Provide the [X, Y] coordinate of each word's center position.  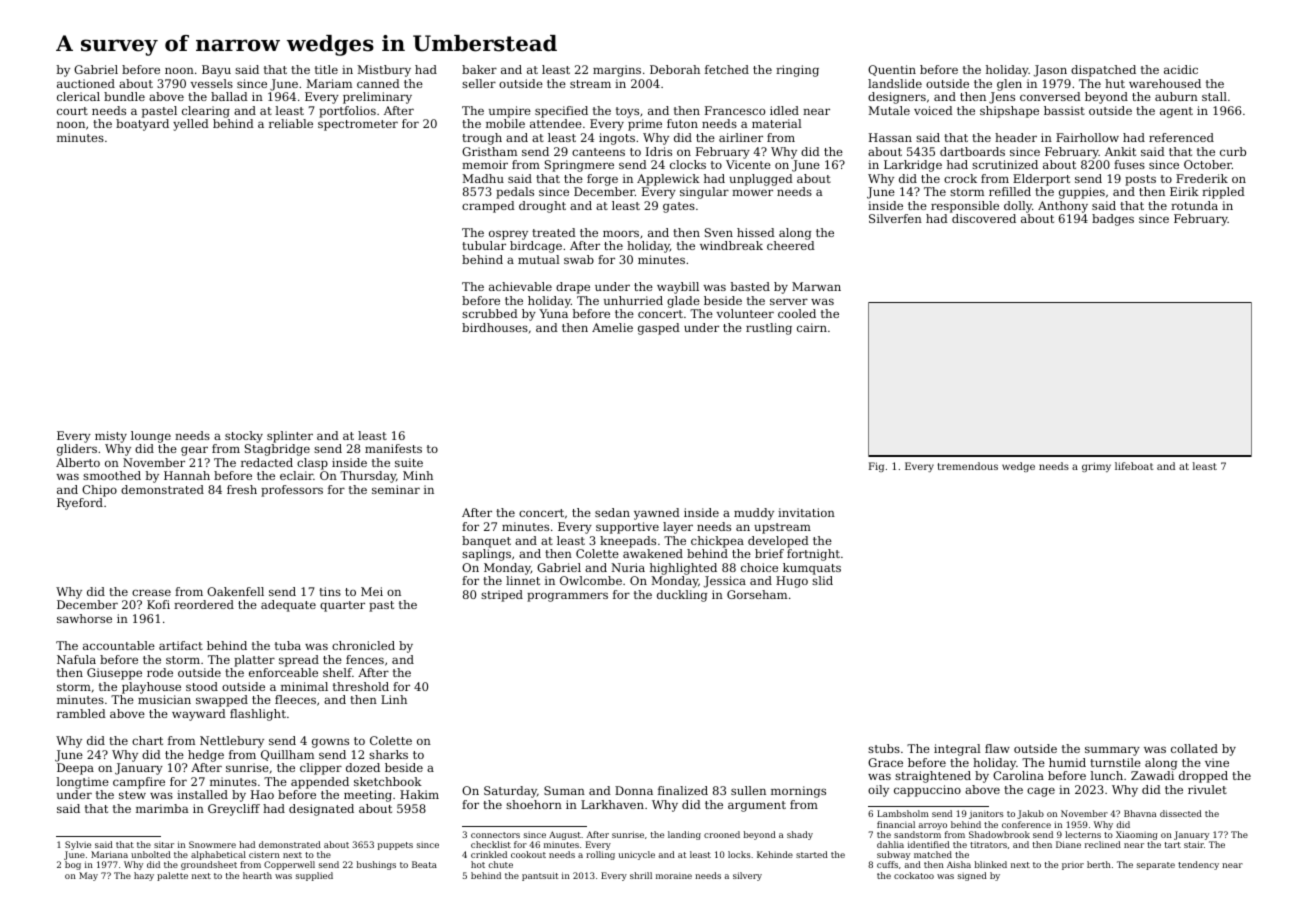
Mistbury [384, 71]
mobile [505, 123]
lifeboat [1134, 466]
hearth [257, 875]
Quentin [892, 70]
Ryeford [80, 504]
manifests [393, 448]
